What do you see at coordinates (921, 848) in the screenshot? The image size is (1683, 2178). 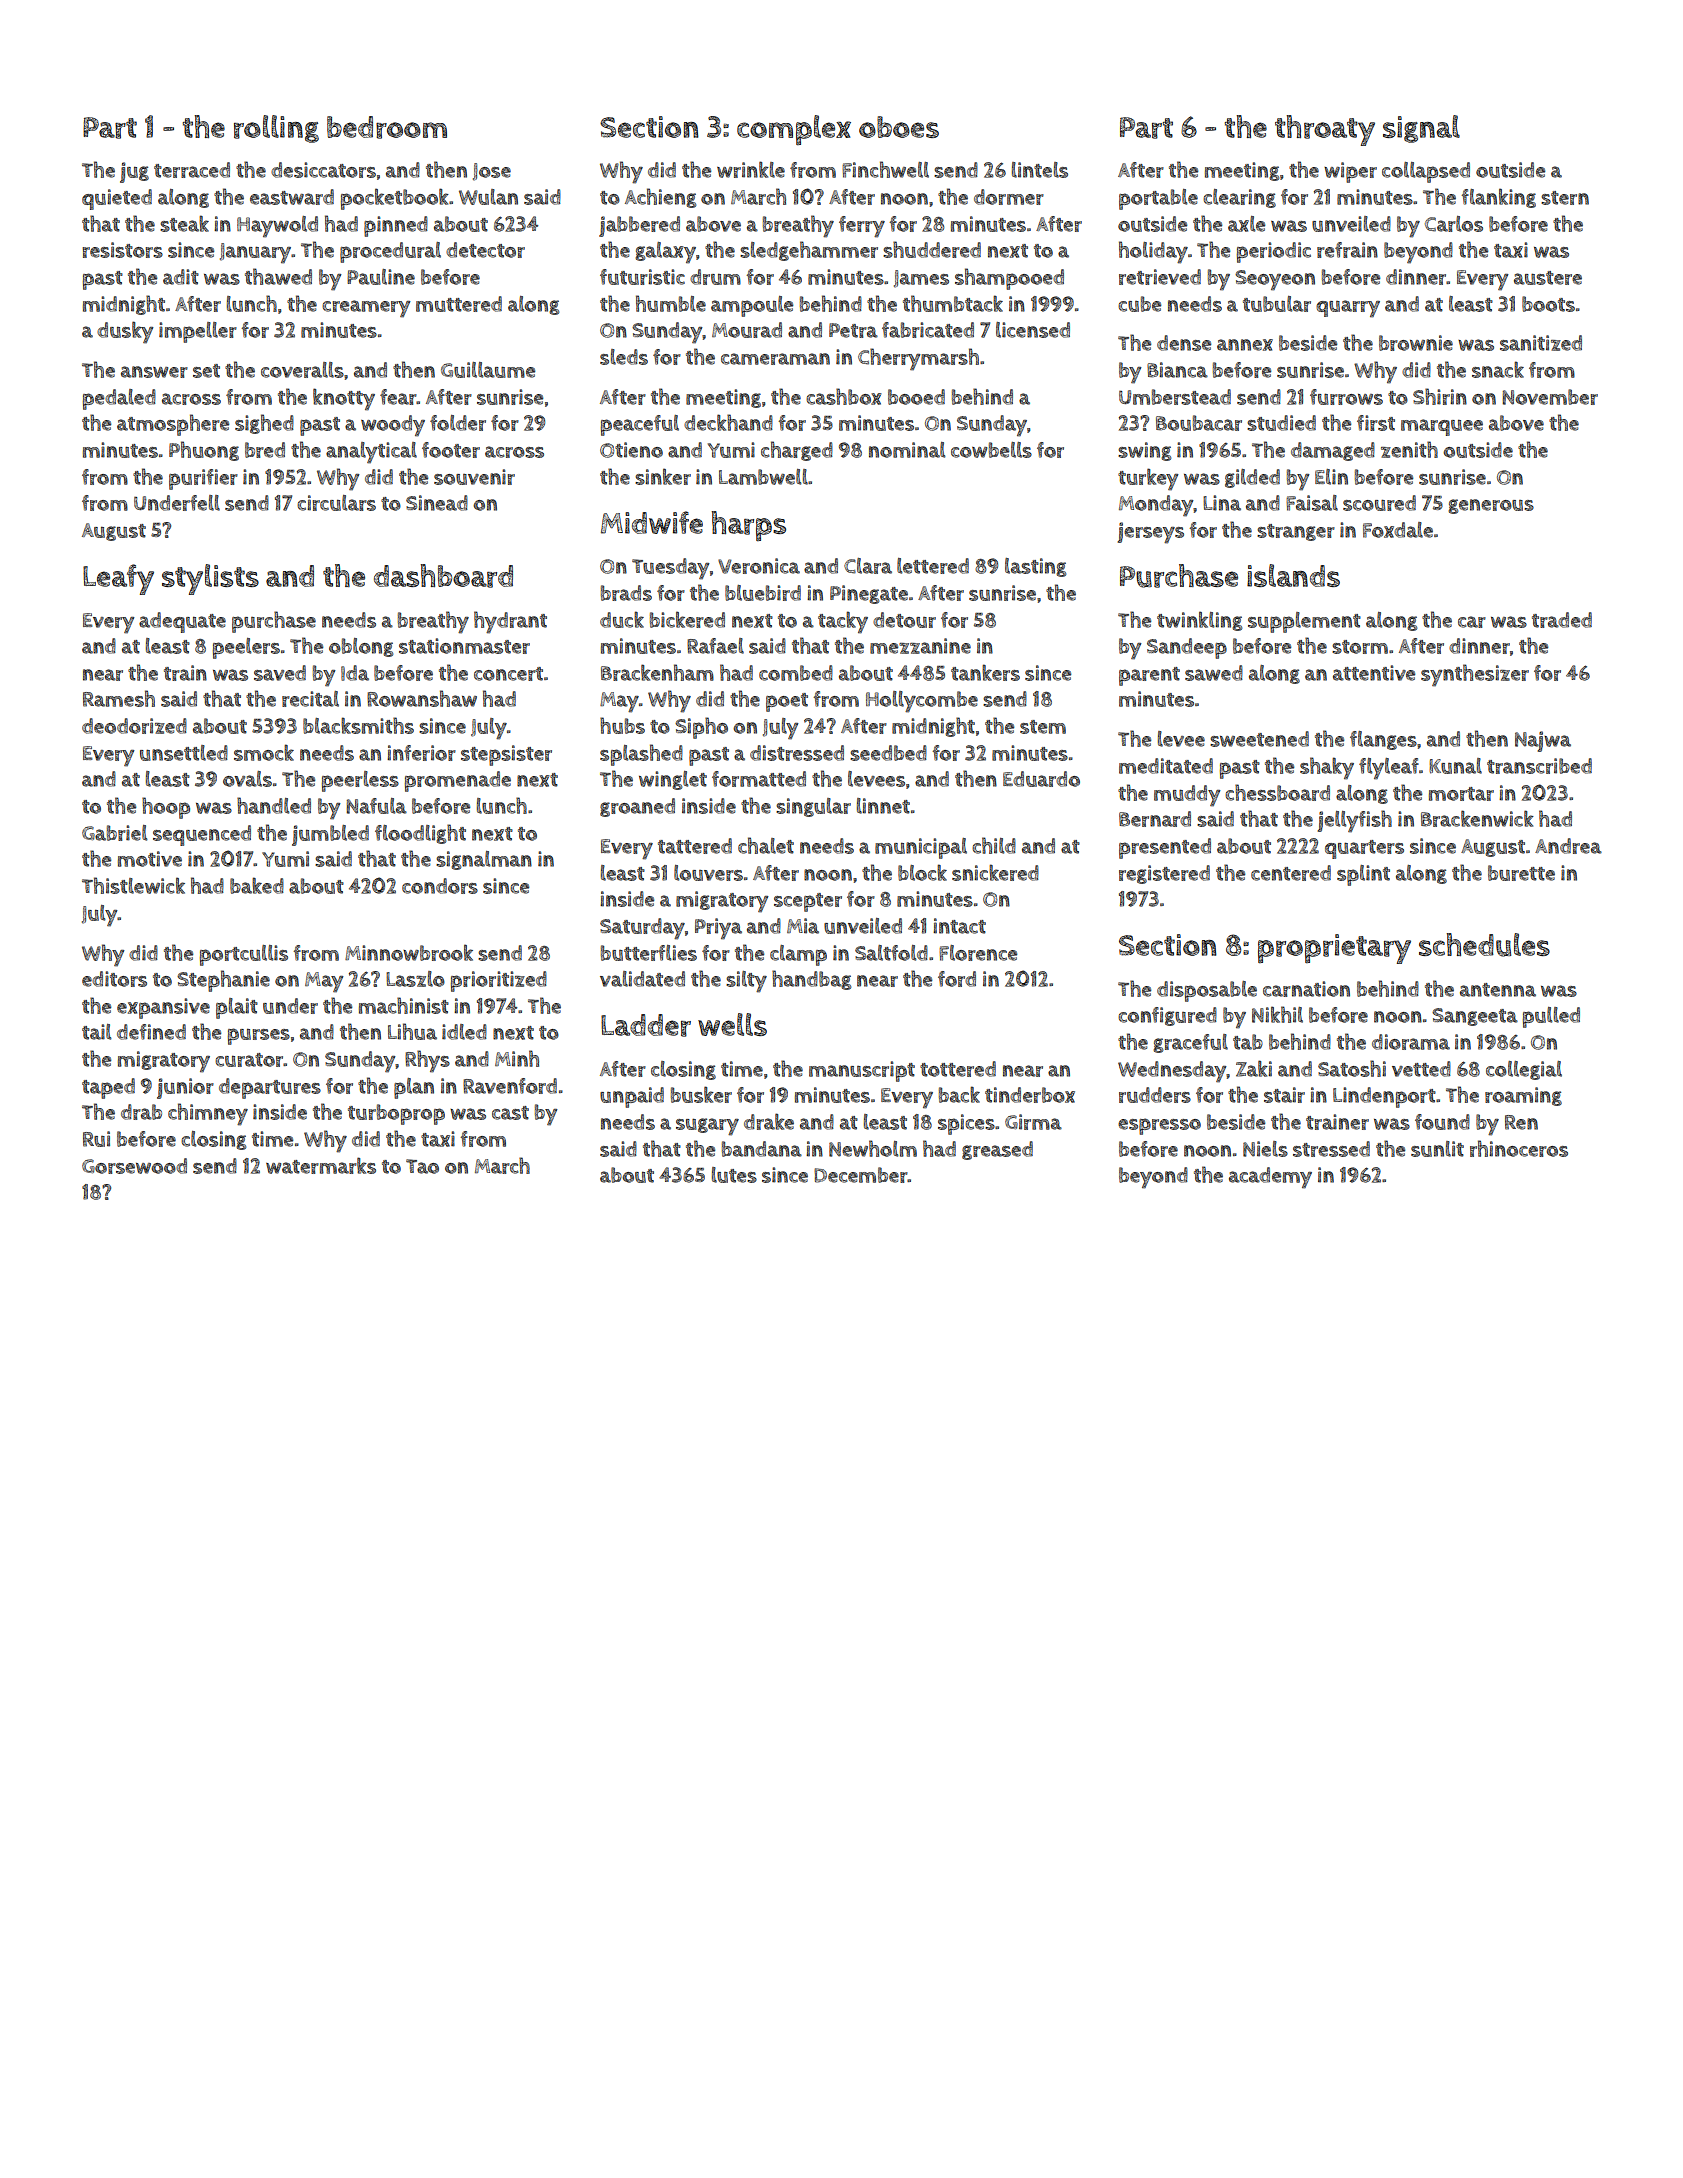 I see `municipal` at bounding box center [921, 848].
